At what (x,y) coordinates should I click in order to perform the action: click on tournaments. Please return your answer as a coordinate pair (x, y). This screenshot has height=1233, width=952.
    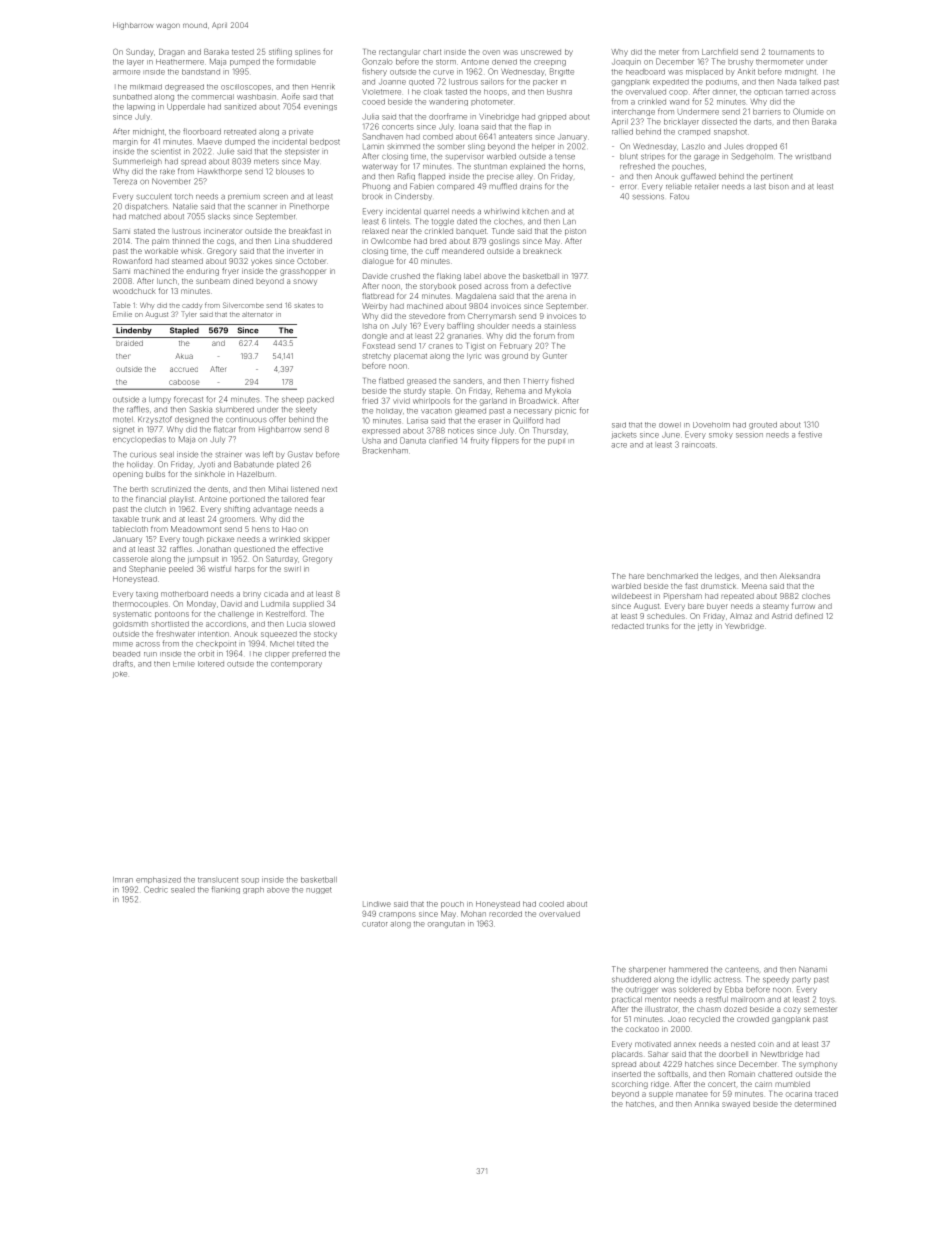
    Looking at the image, I should click on (792, 52).
